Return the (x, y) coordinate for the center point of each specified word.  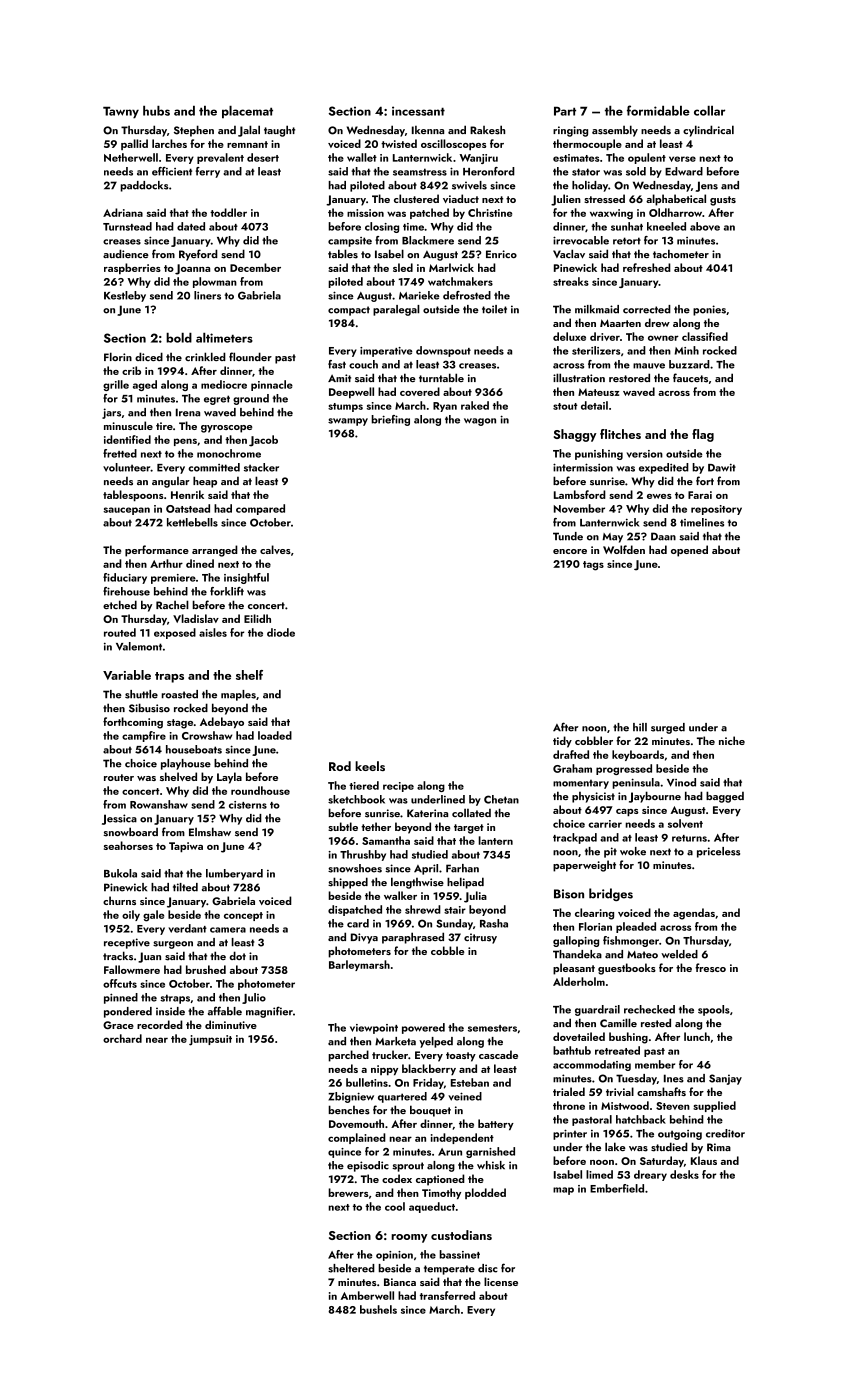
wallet (362, 157)
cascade (498, 1054)
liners (207, 295)
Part (565, 111)
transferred (447, 1295)
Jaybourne (655, 797)
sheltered (351, 1268)
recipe (398, 787)
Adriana (123, 212)
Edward (684, 171)
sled (403, 267)
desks (684, 1174)
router (119, 777)
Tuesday (636, 1079)
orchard (122, 1038)
